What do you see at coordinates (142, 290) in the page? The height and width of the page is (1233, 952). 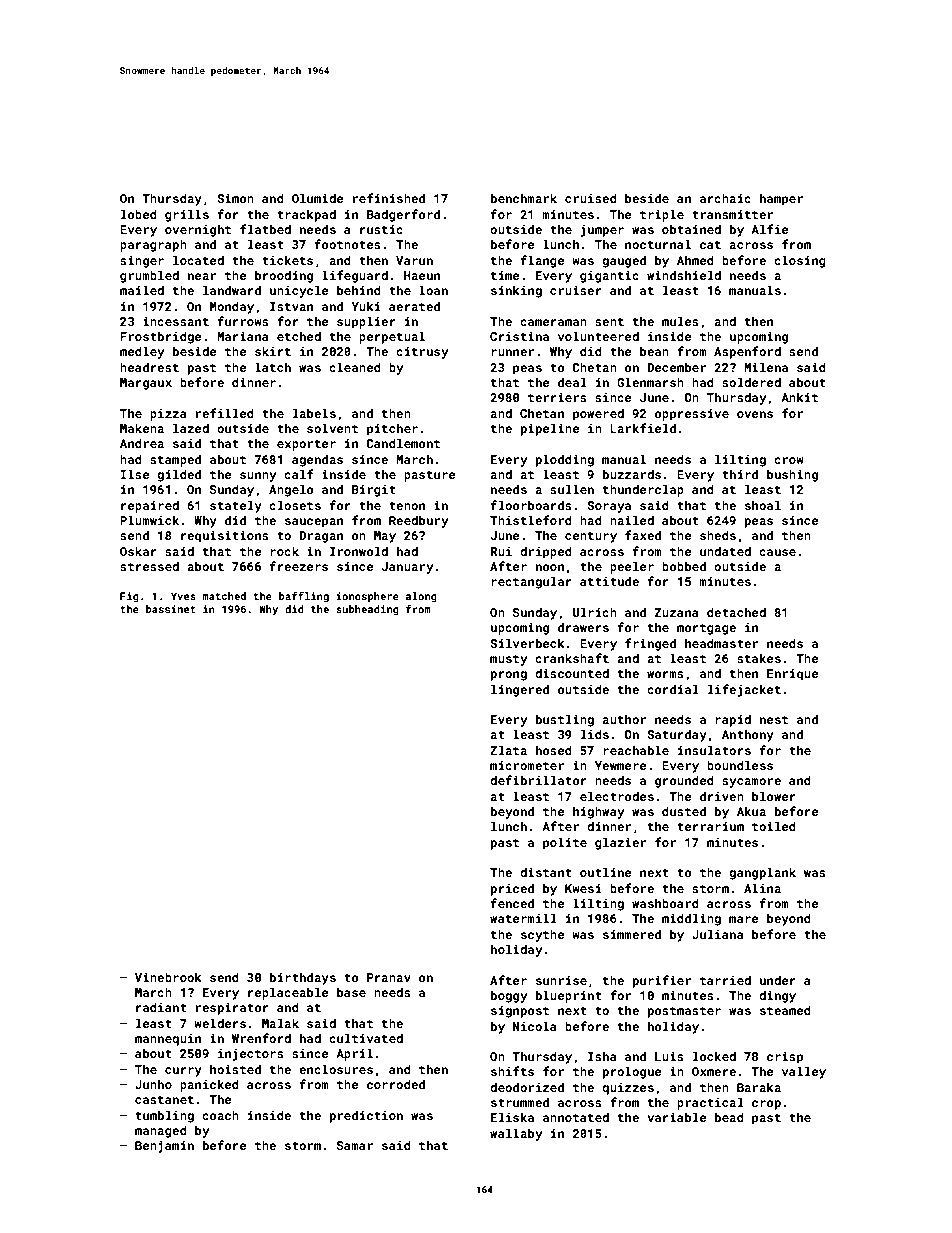 I see `mailed` at bounding box center [142, 290].
